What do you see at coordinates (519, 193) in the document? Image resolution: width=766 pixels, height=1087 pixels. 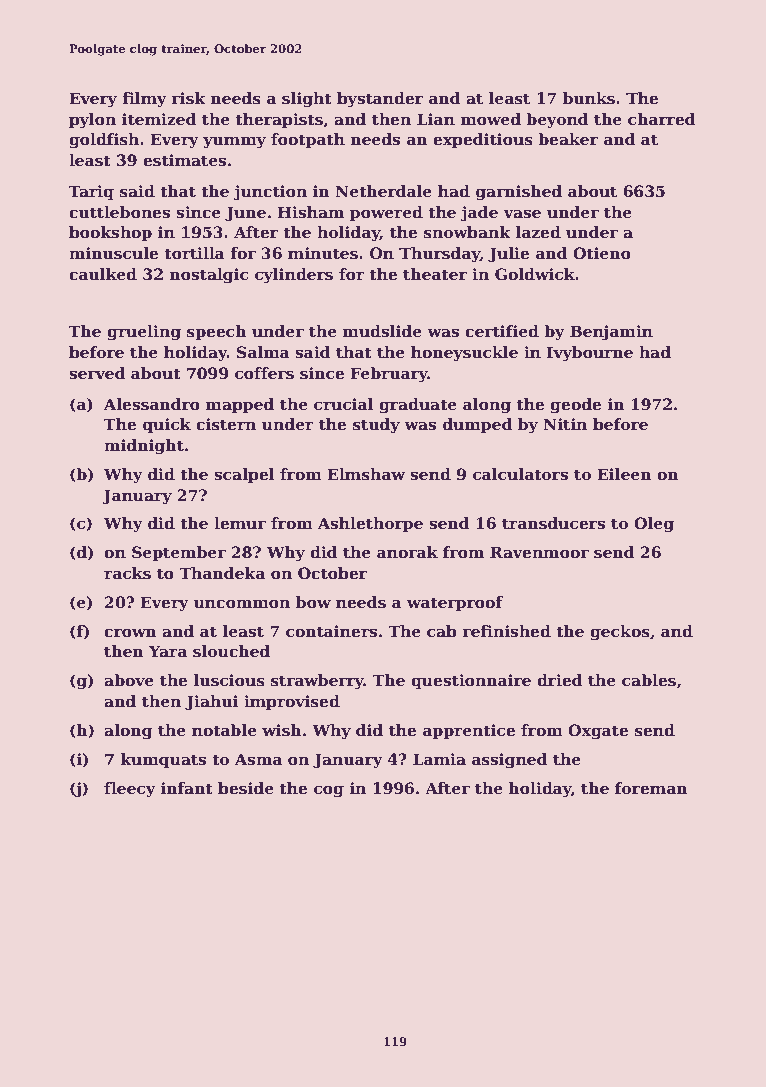 I see `garnished` at bounding box center [519, 193].
